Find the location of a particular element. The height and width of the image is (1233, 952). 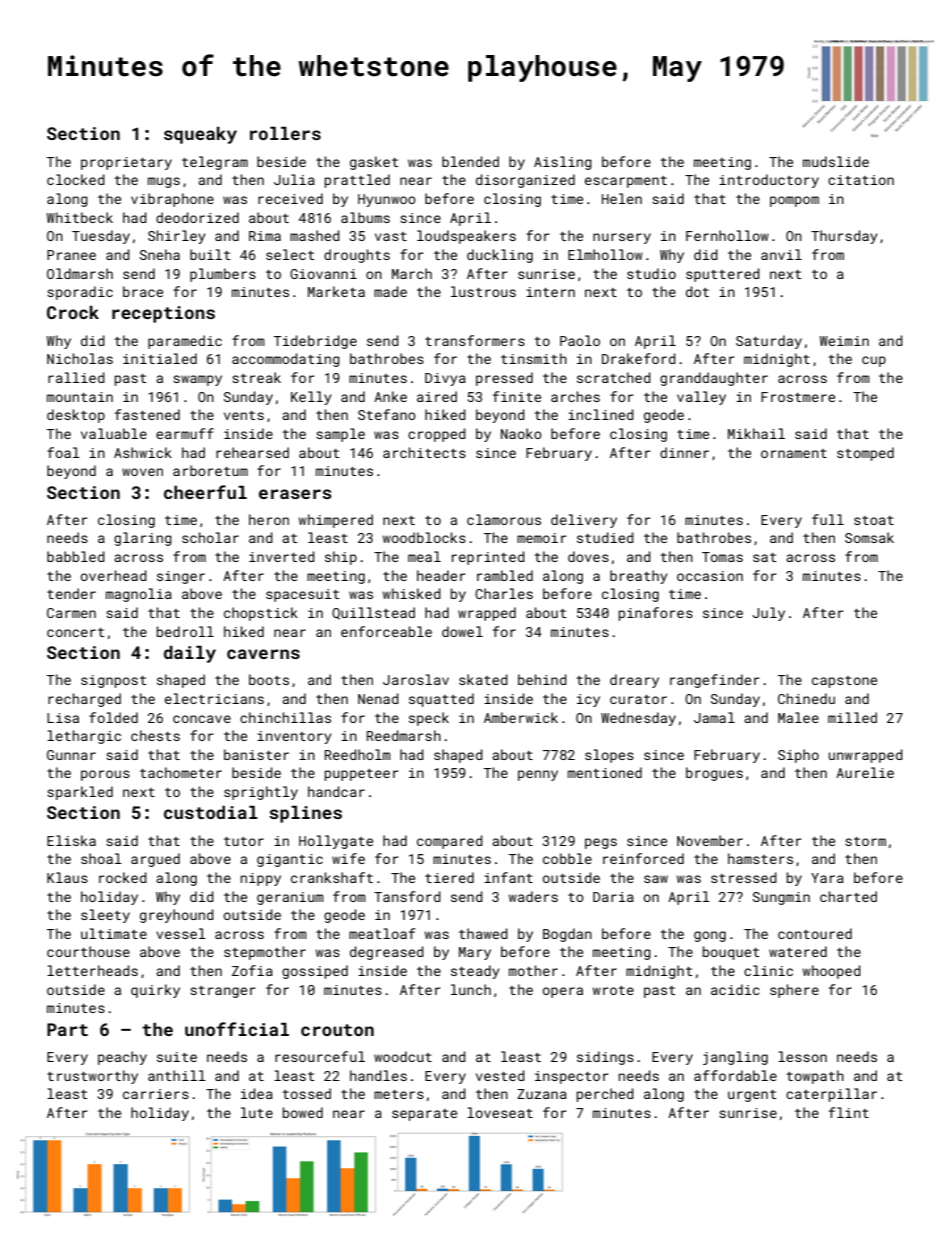

stranger is located at coordinates (223, 992).
